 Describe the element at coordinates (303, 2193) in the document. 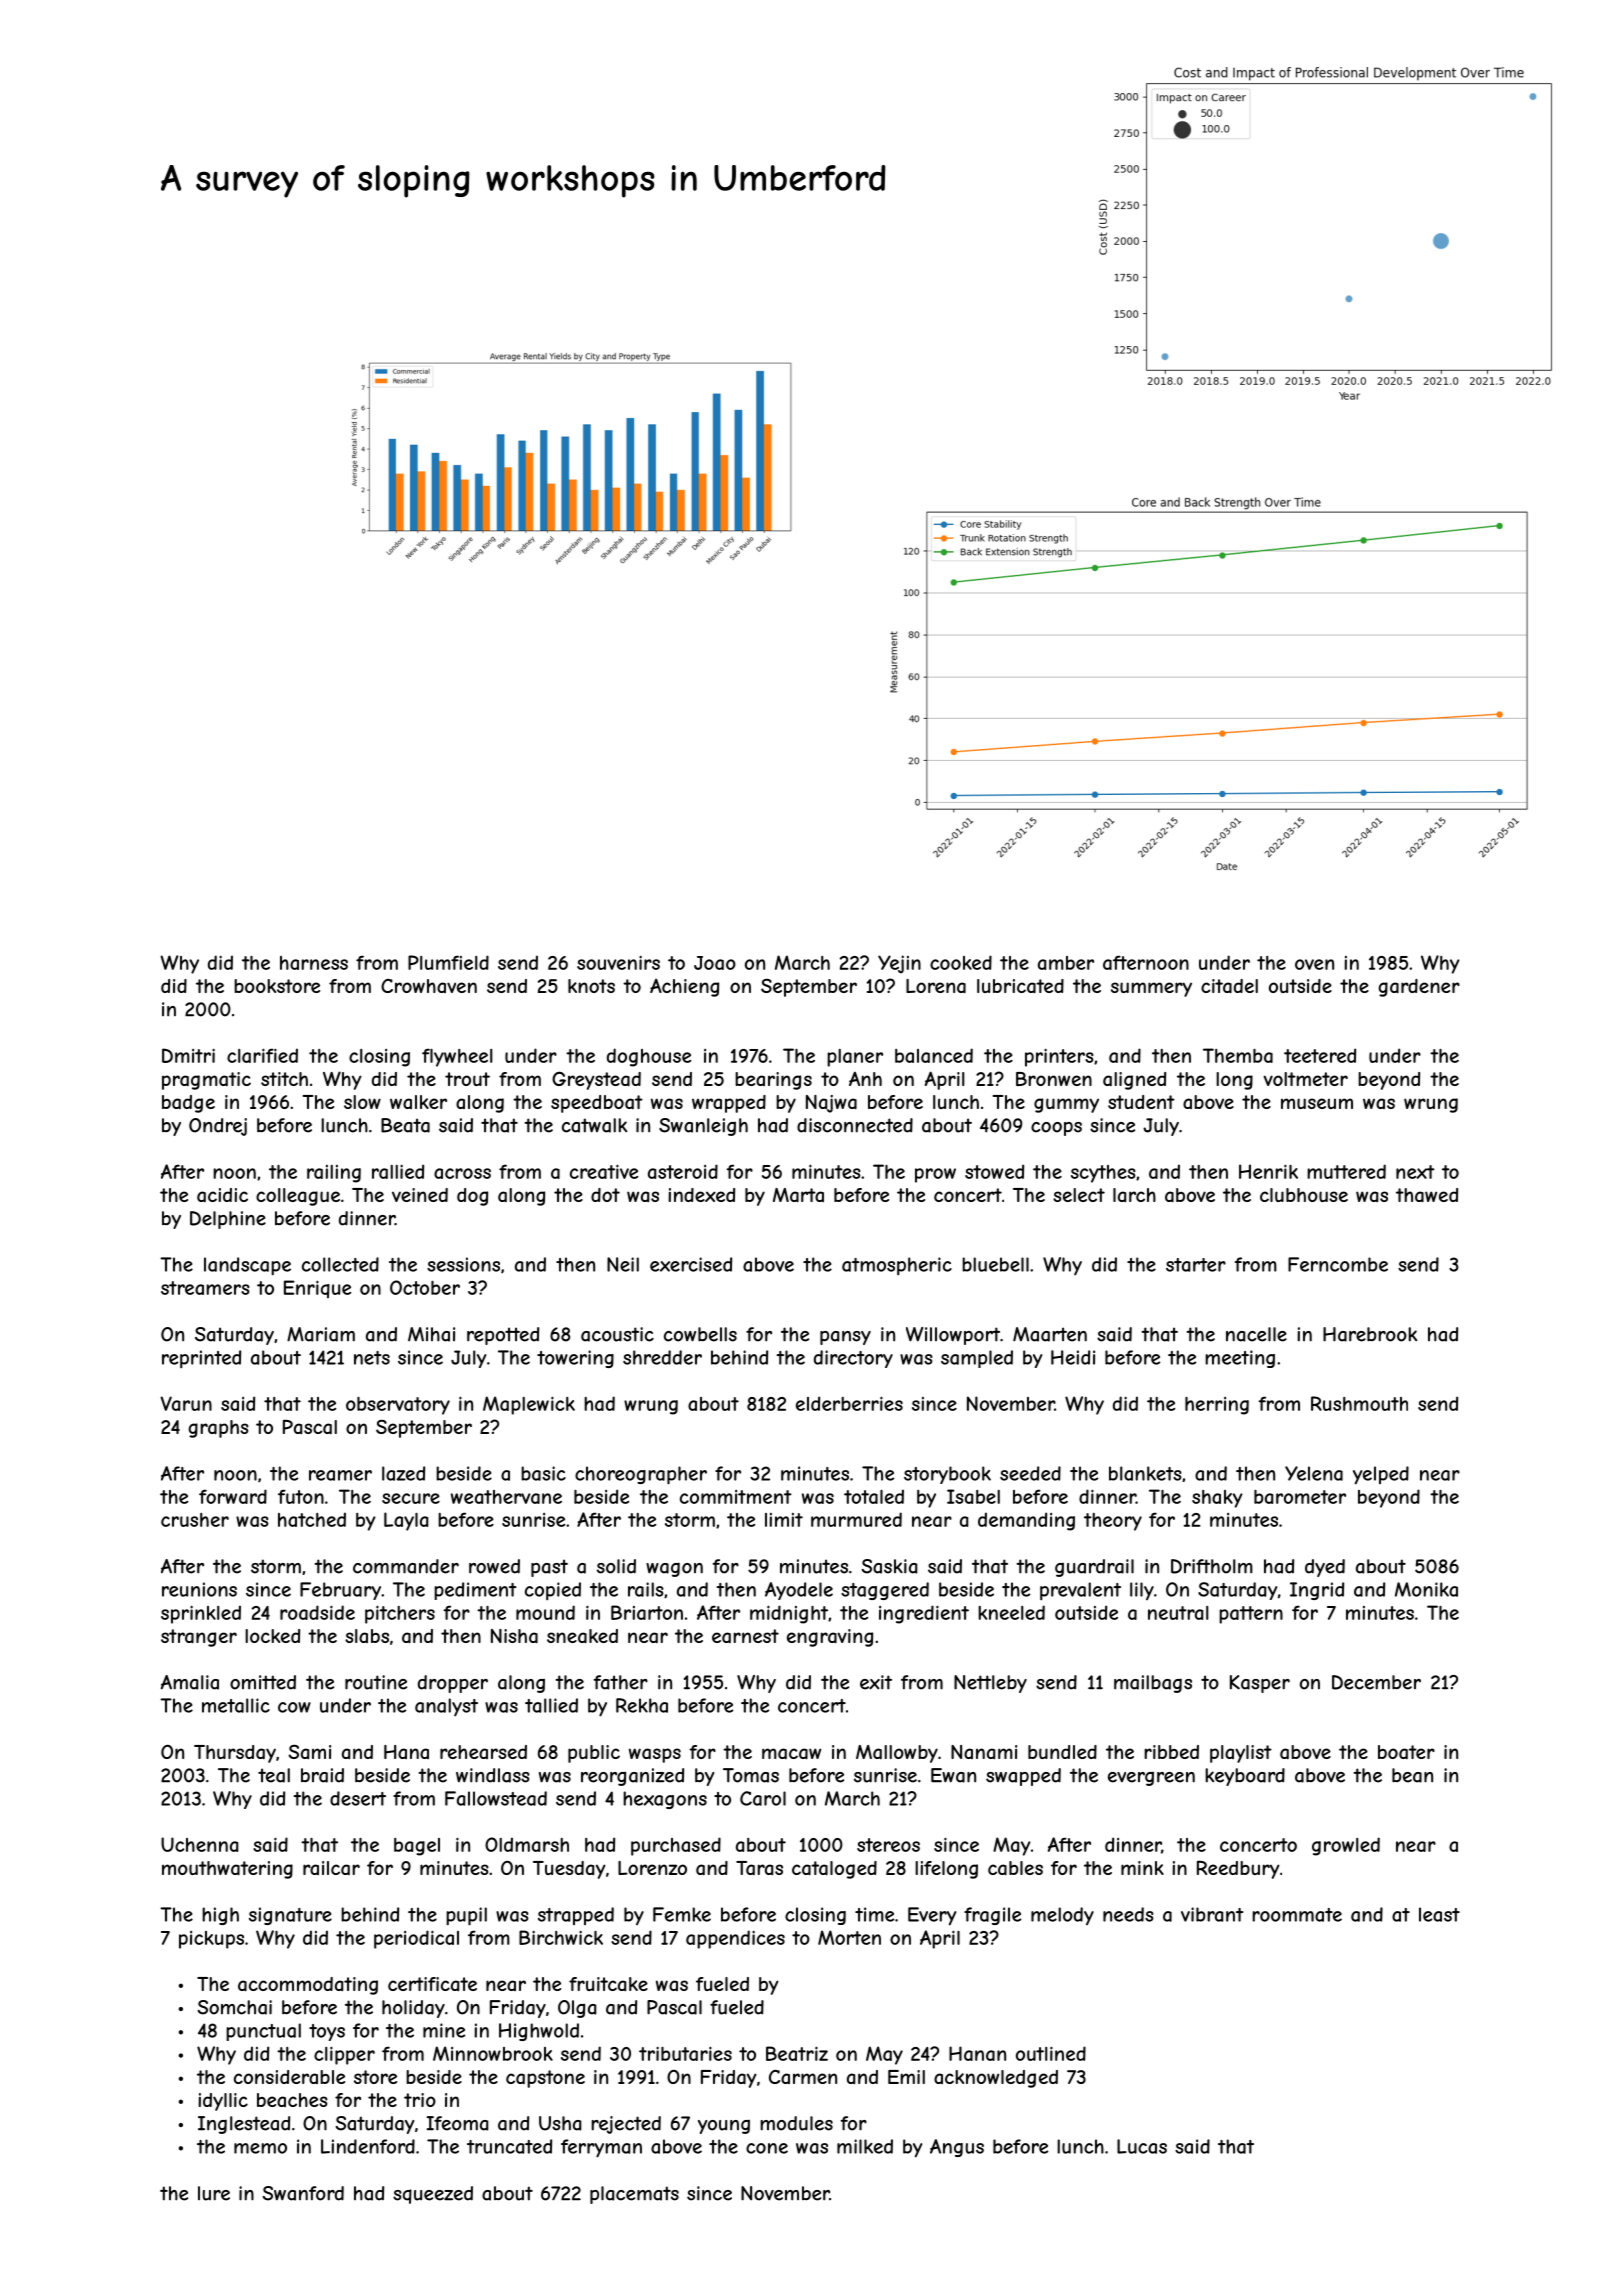

I see `Swanford` at that location.
